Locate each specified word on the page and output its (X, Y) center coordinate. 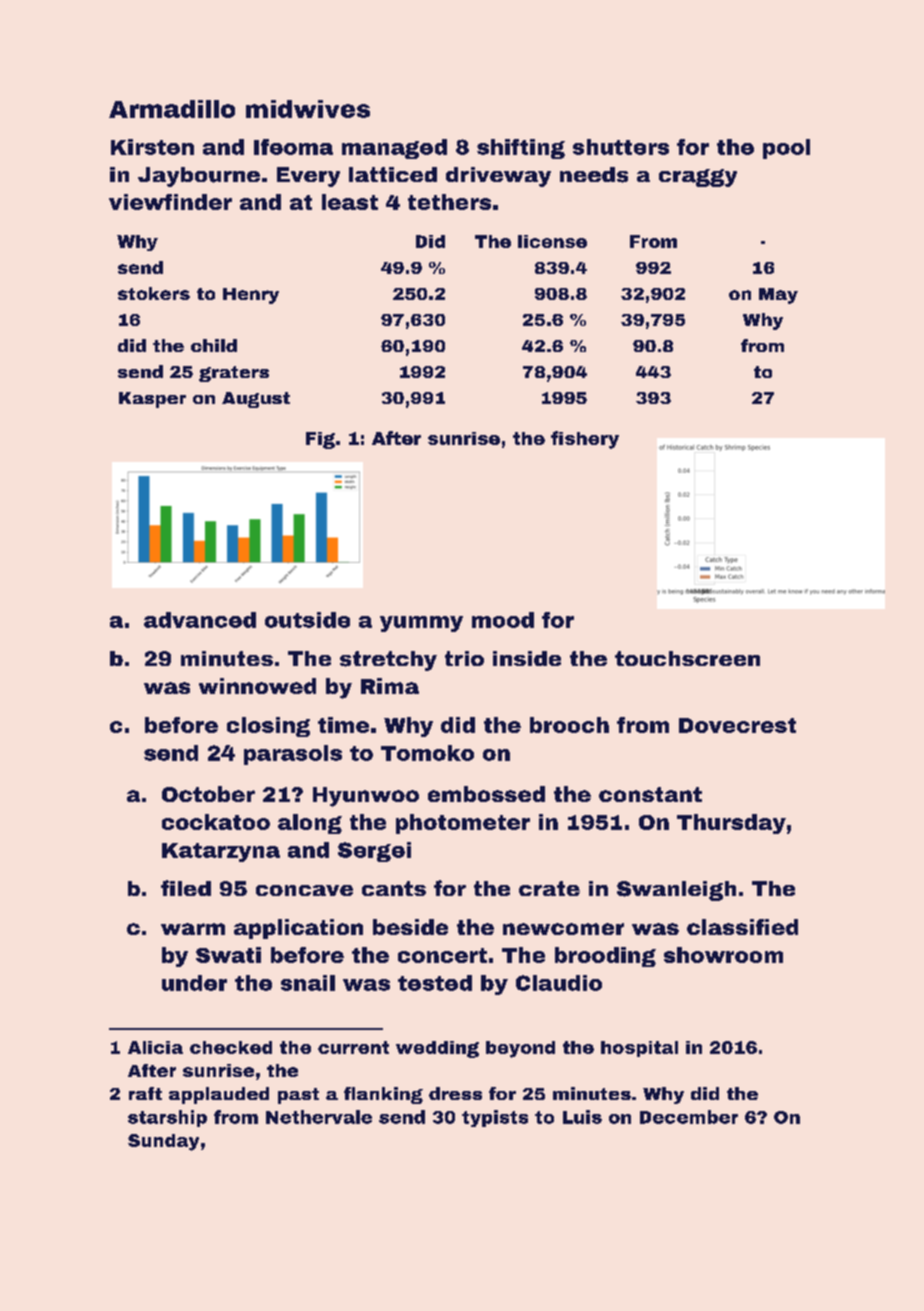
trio (464, 658)
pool (786, 149)
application (298, 929)
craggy (698, 178)
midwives (308, 109)
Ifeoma (293, 147)
